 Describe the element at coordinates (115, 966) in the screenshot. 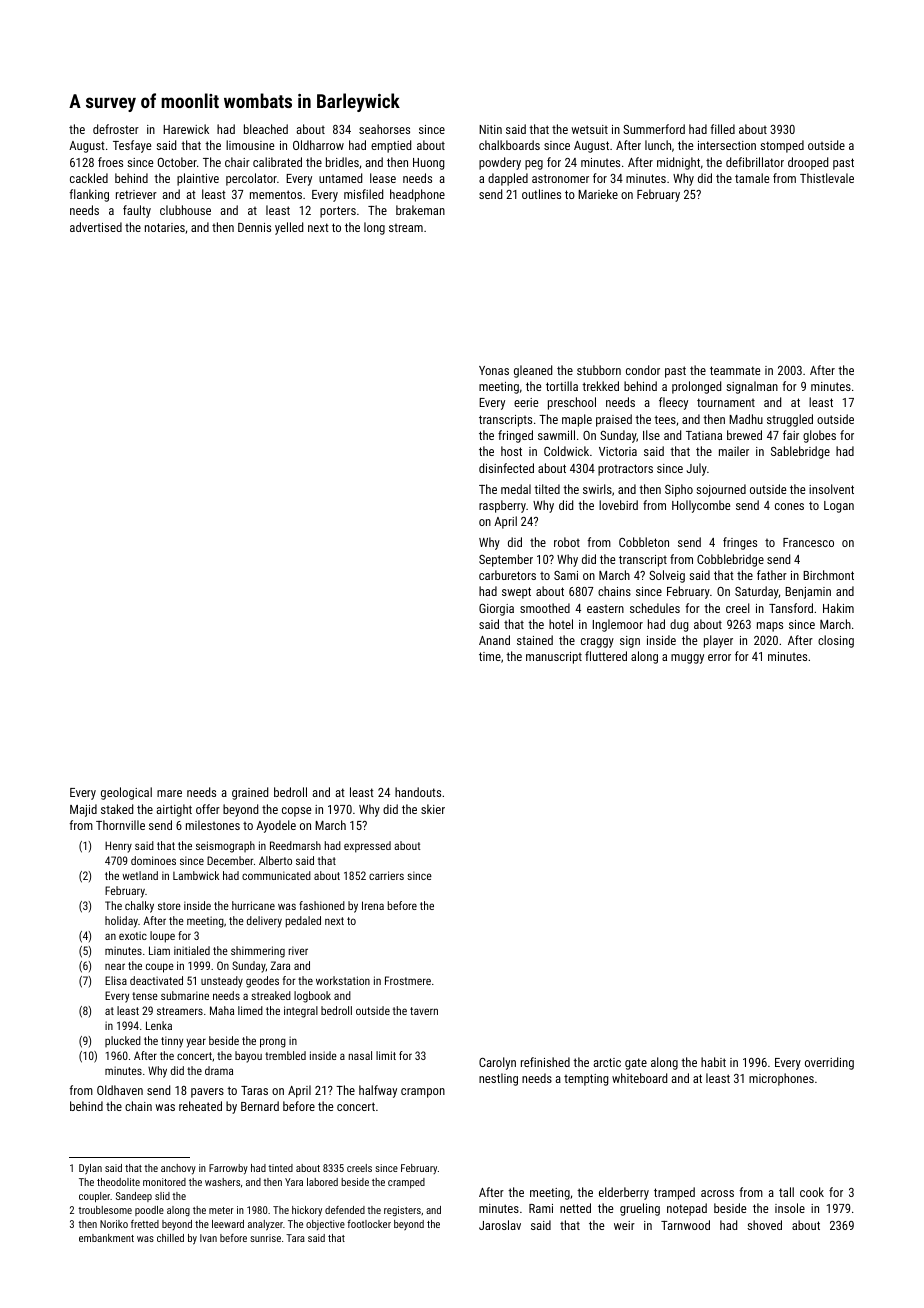

I see `near` at that location.
